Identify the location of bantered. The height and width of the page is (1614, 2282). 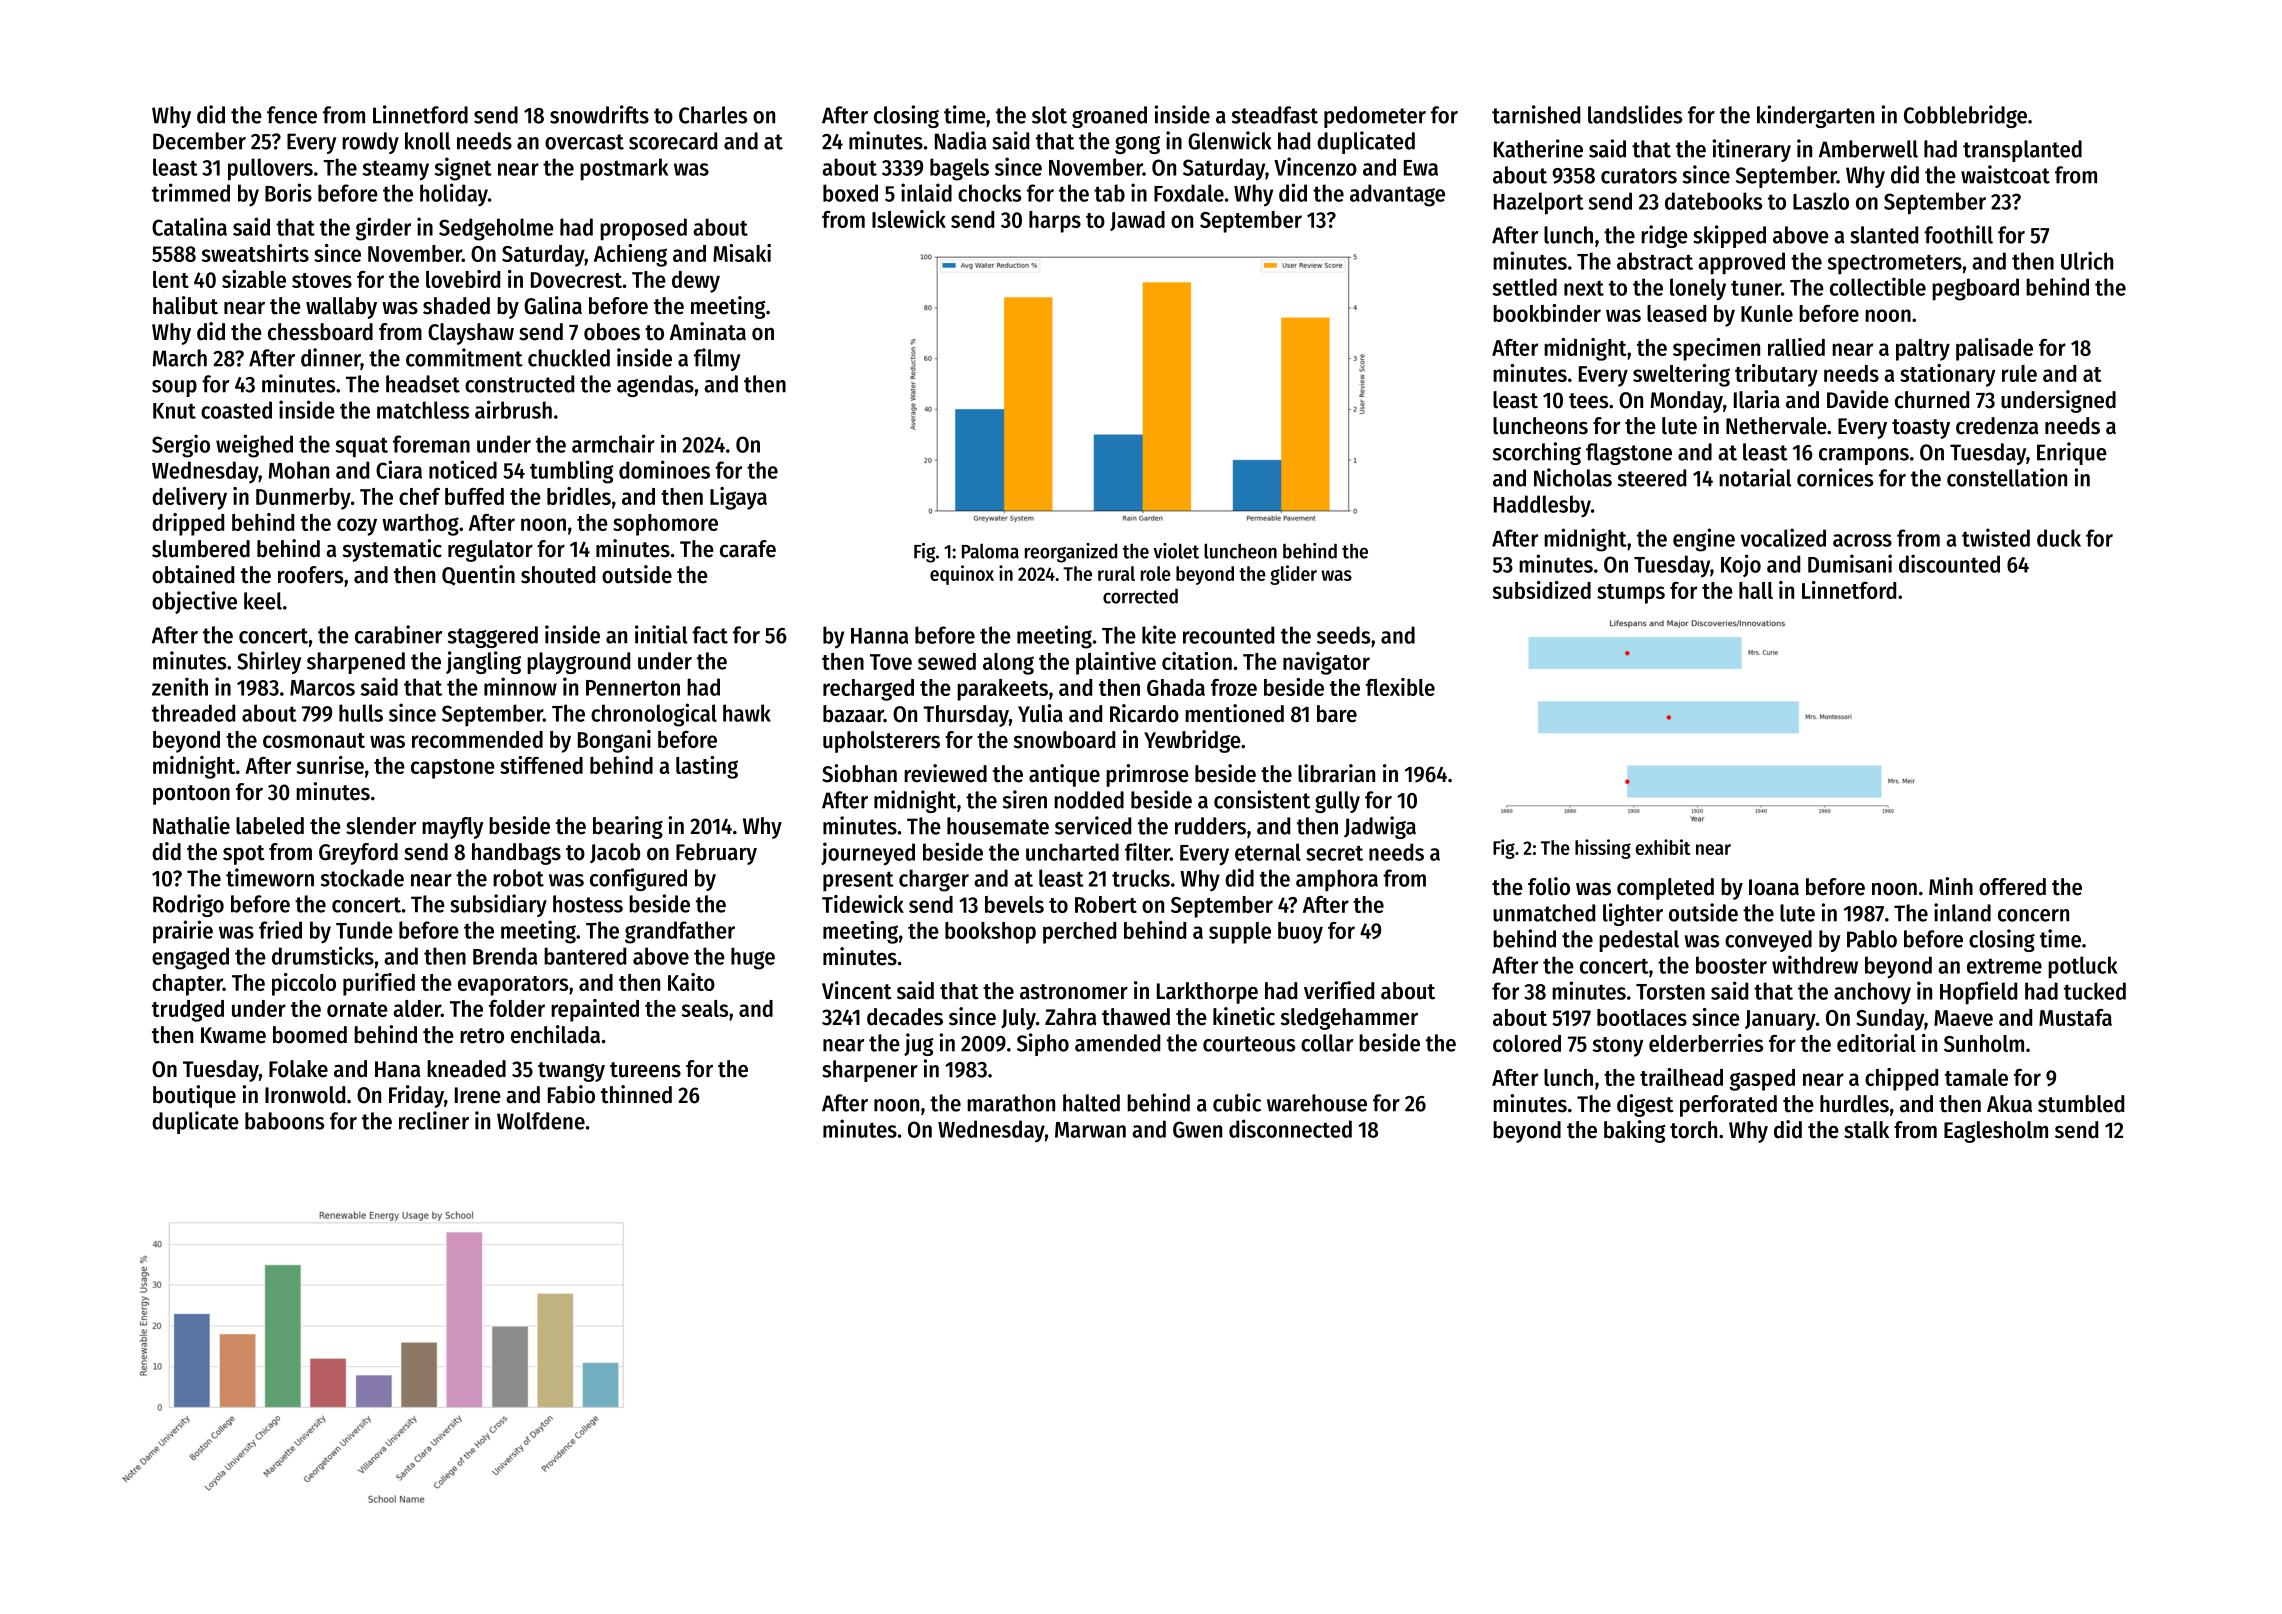
(585, 956).
